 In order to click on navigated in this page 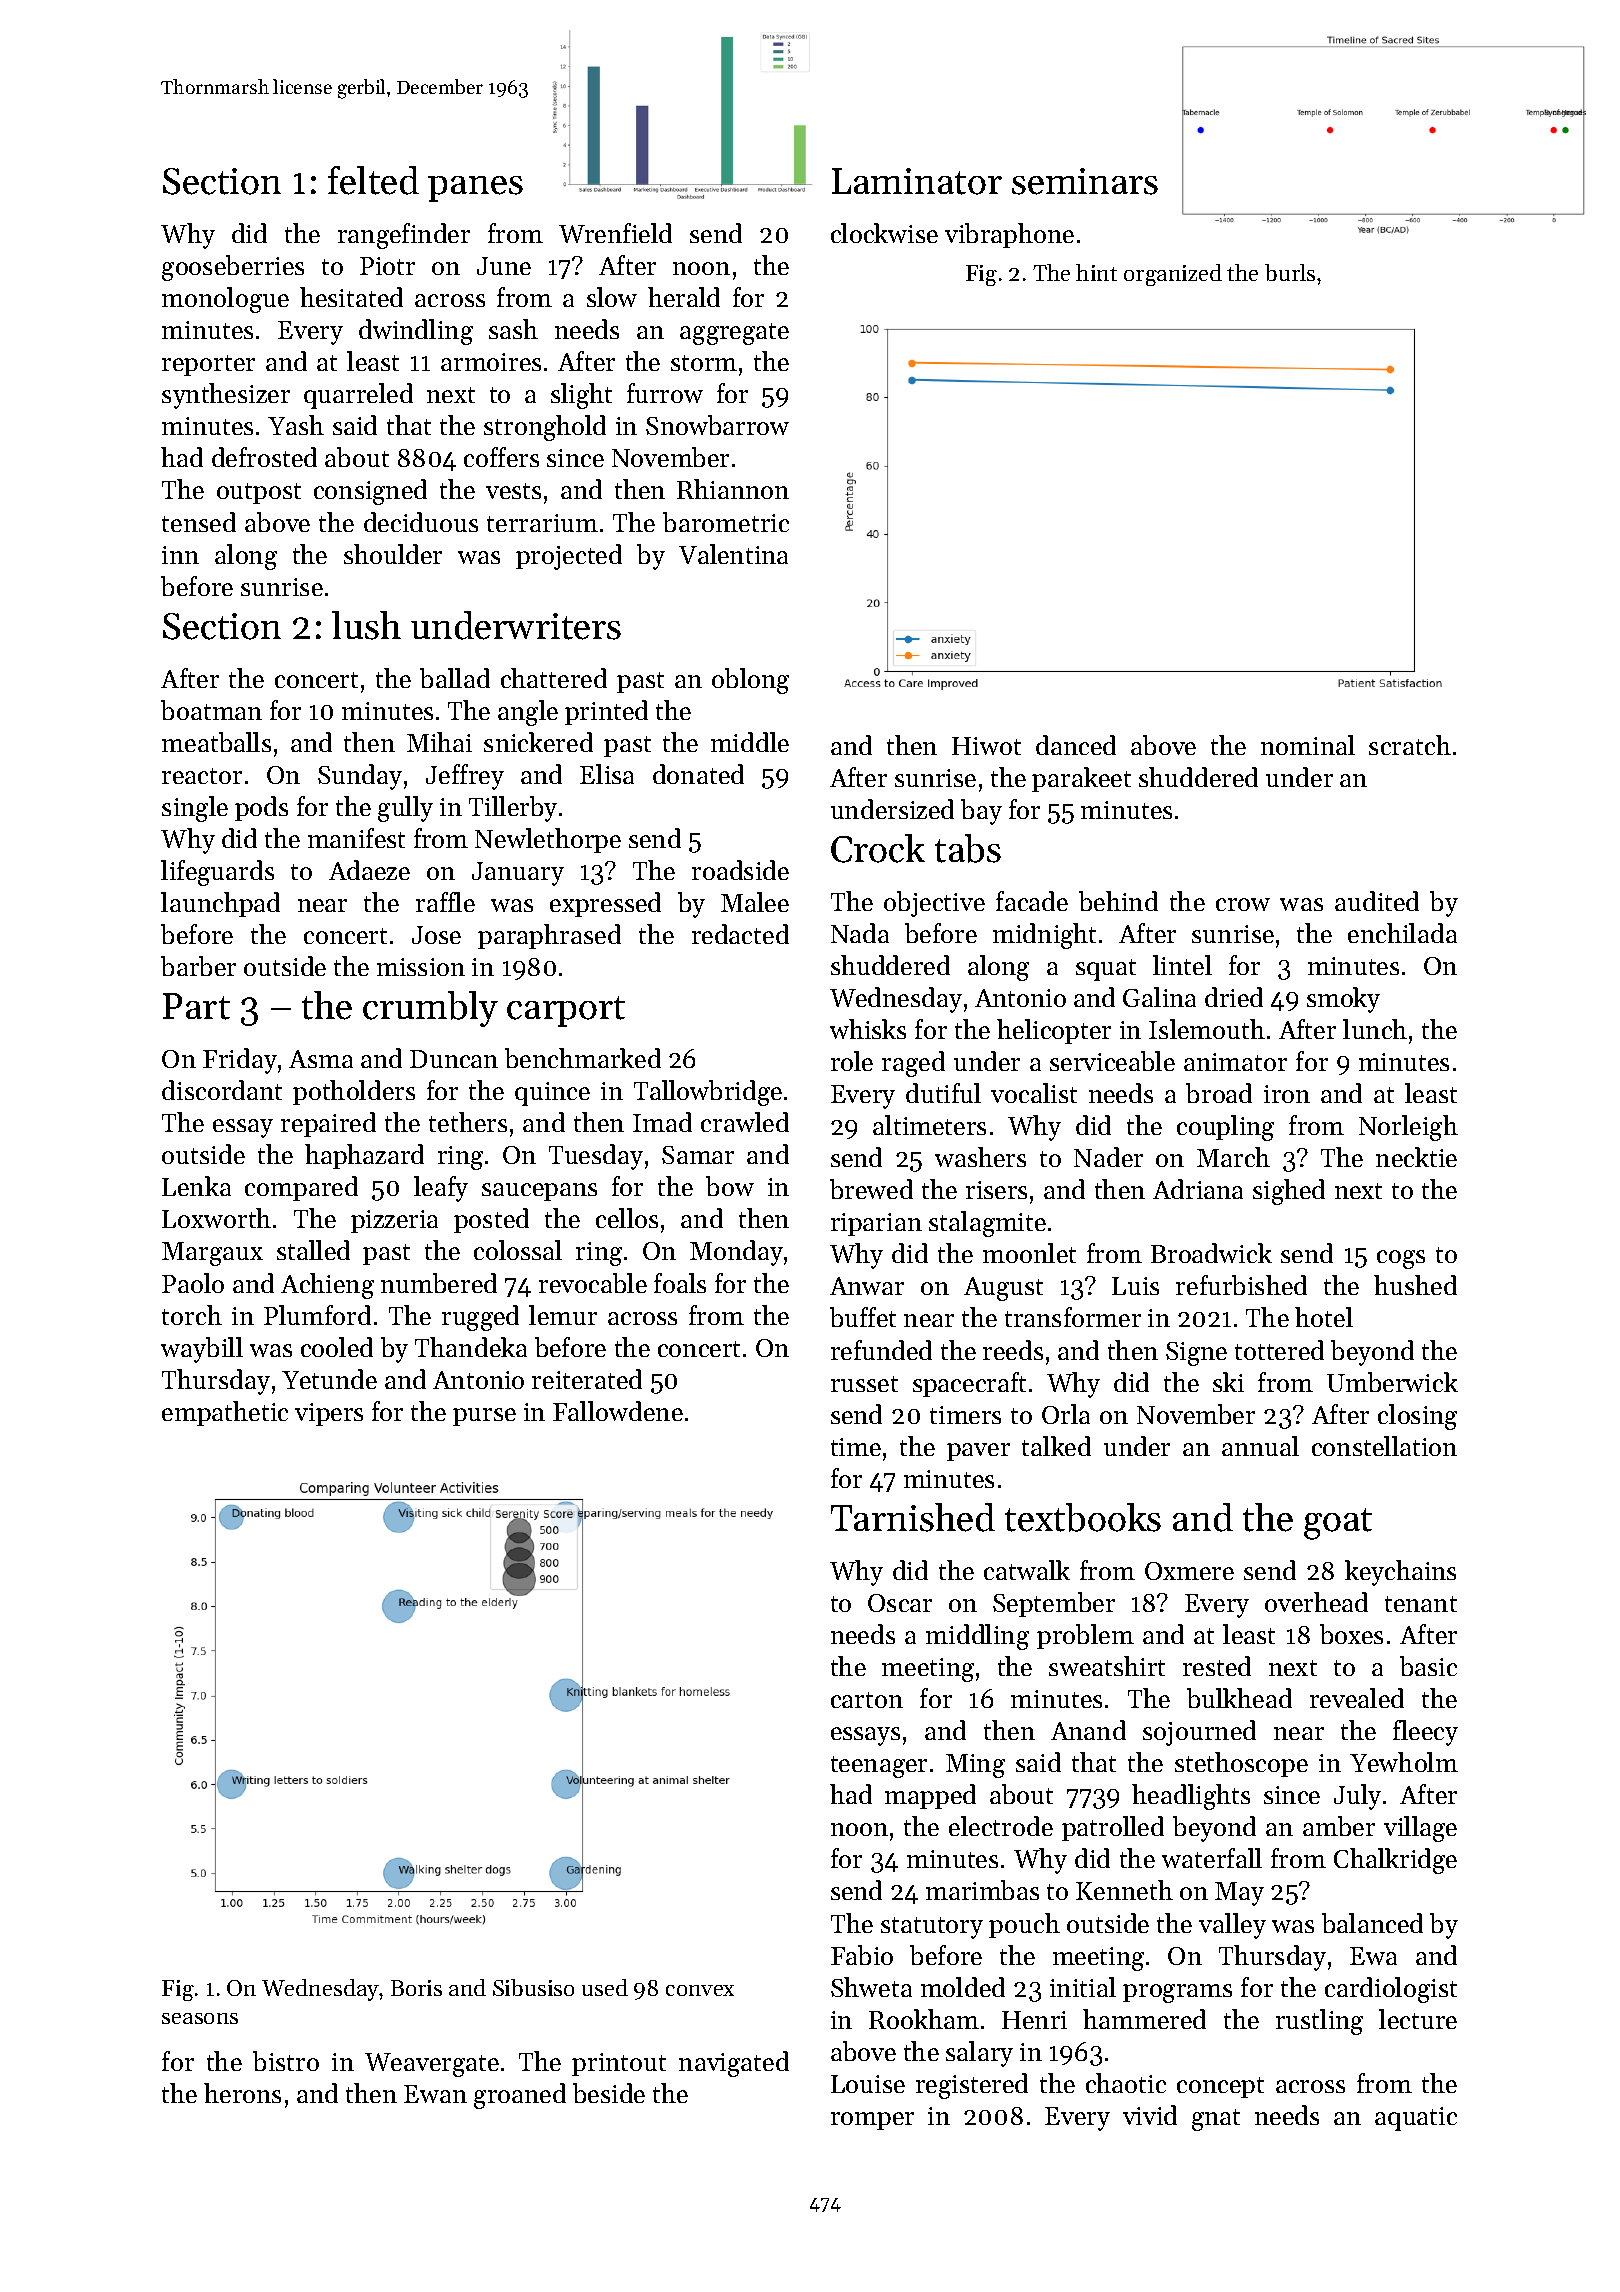, I will do `click(734, 2064)`.
